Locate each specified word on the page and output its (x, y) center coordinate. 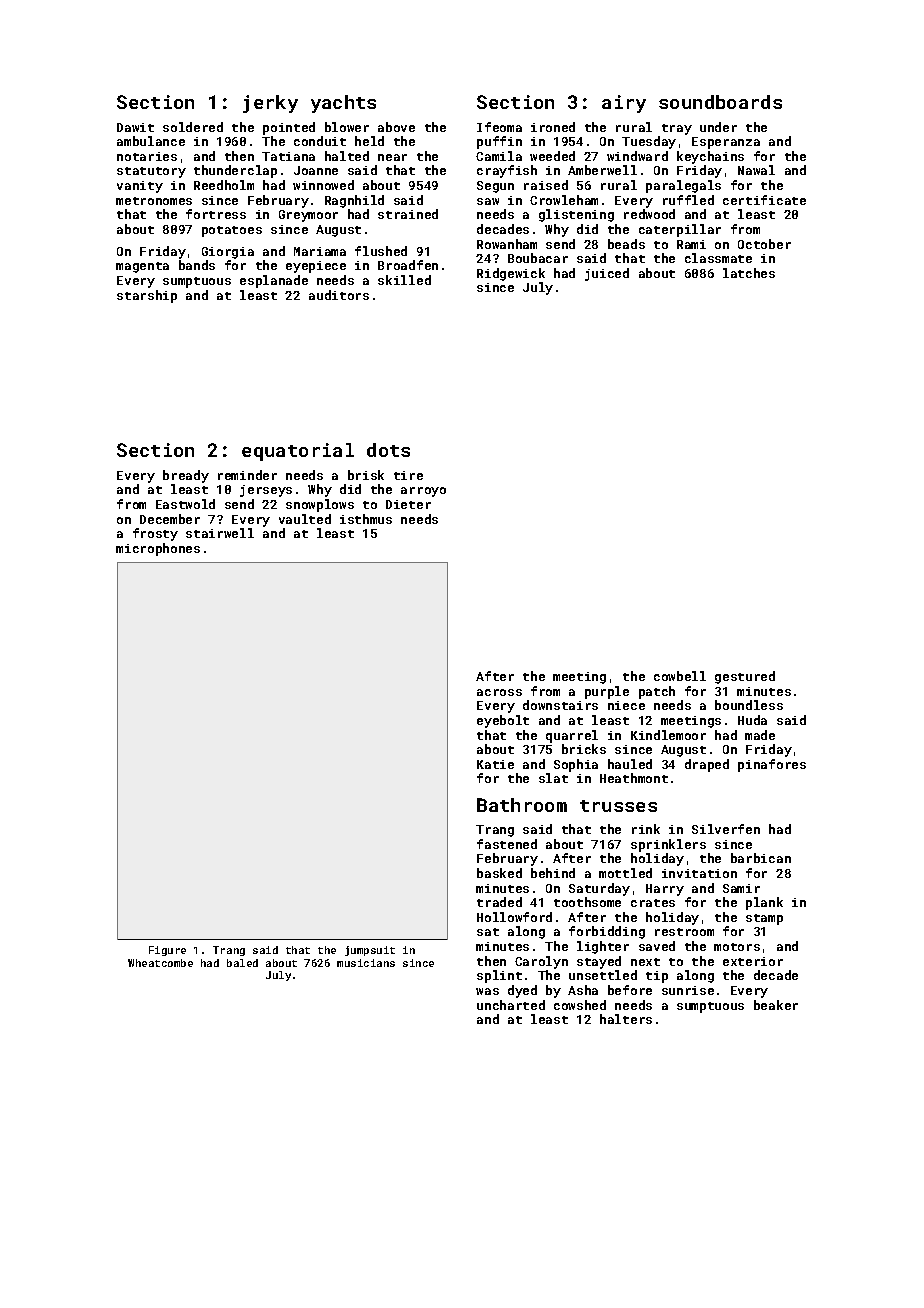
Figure (167, 951)
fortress (216, 214)
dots (388, 450)
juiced (607, 274)
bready (186, 476)
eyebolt (503, 721)
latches (749, 273)
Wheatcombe (160, 963)
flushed (381, 251)
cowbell (680, 676)
